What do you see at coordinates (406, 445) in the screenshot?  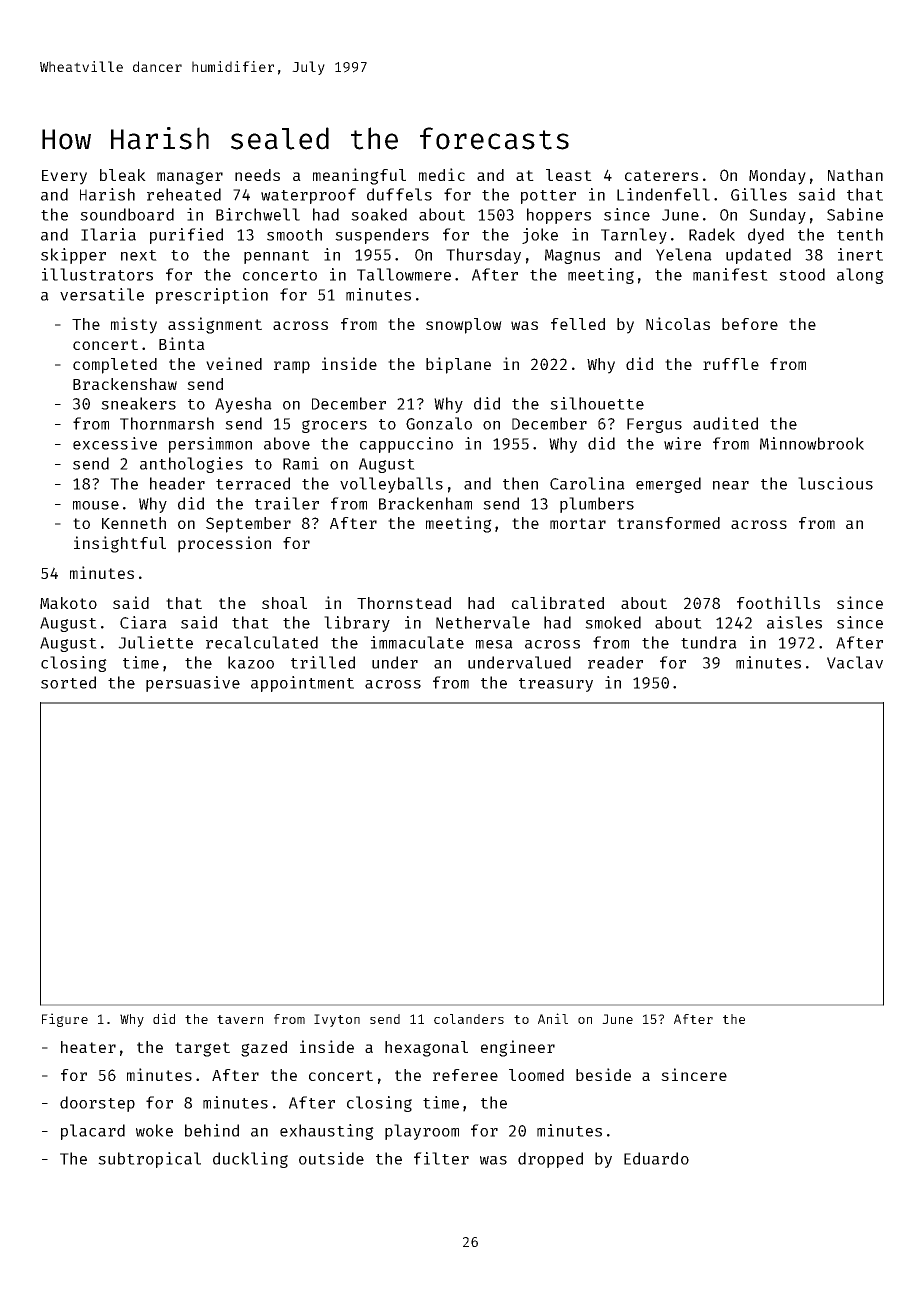 I see `cappuccino` at bounding box center [406, 445].
